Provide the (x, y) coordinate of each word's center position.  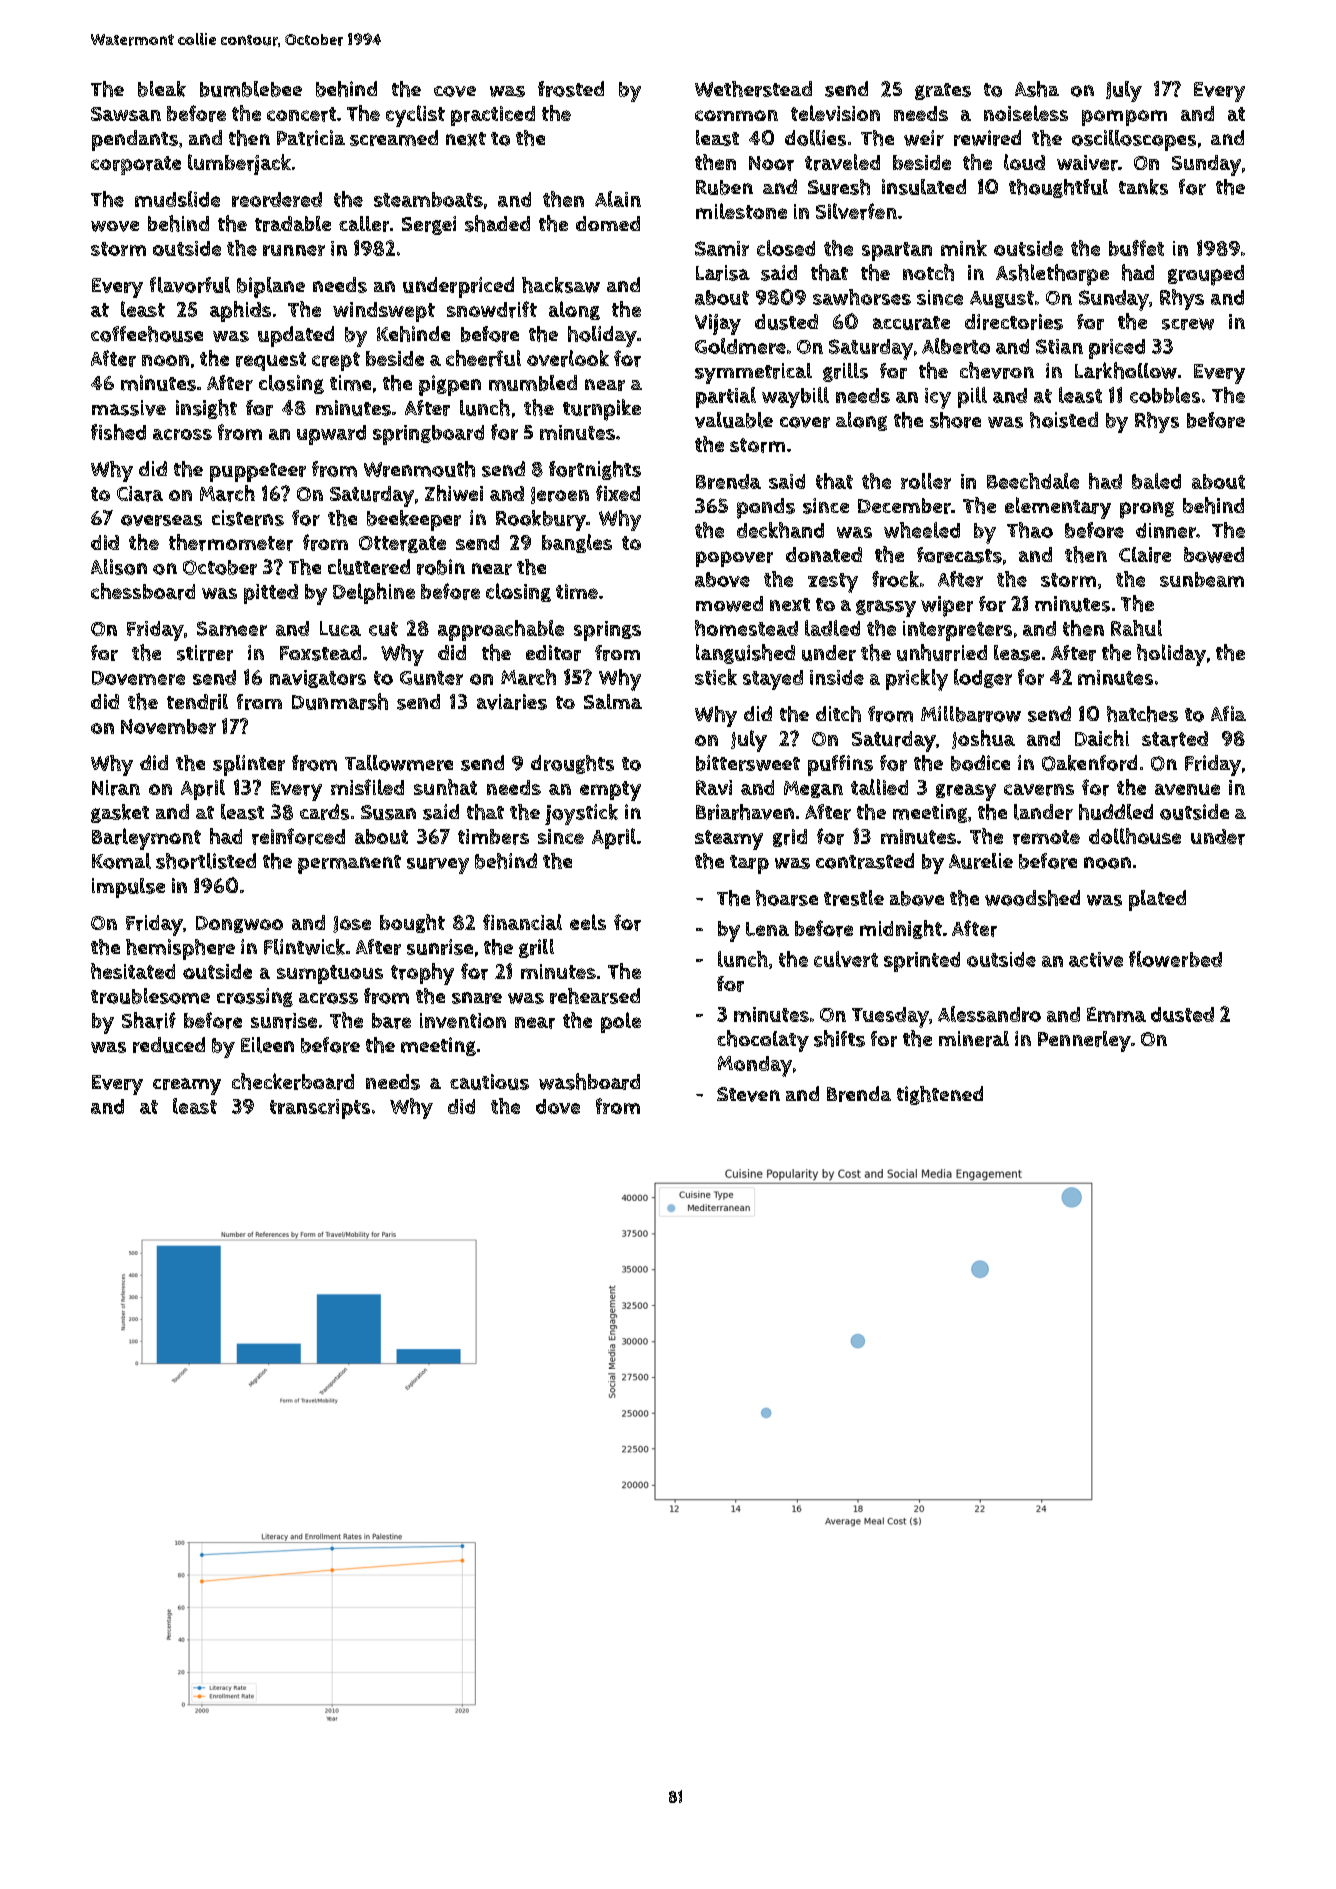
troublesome (150, 996)
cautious (489, 1082)
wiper (947, 606)
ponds (766, 508)
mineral (974, 1039)
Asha (1037, 89)
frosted (571, 89)
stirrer (205, 653)
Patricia (311, 138)
